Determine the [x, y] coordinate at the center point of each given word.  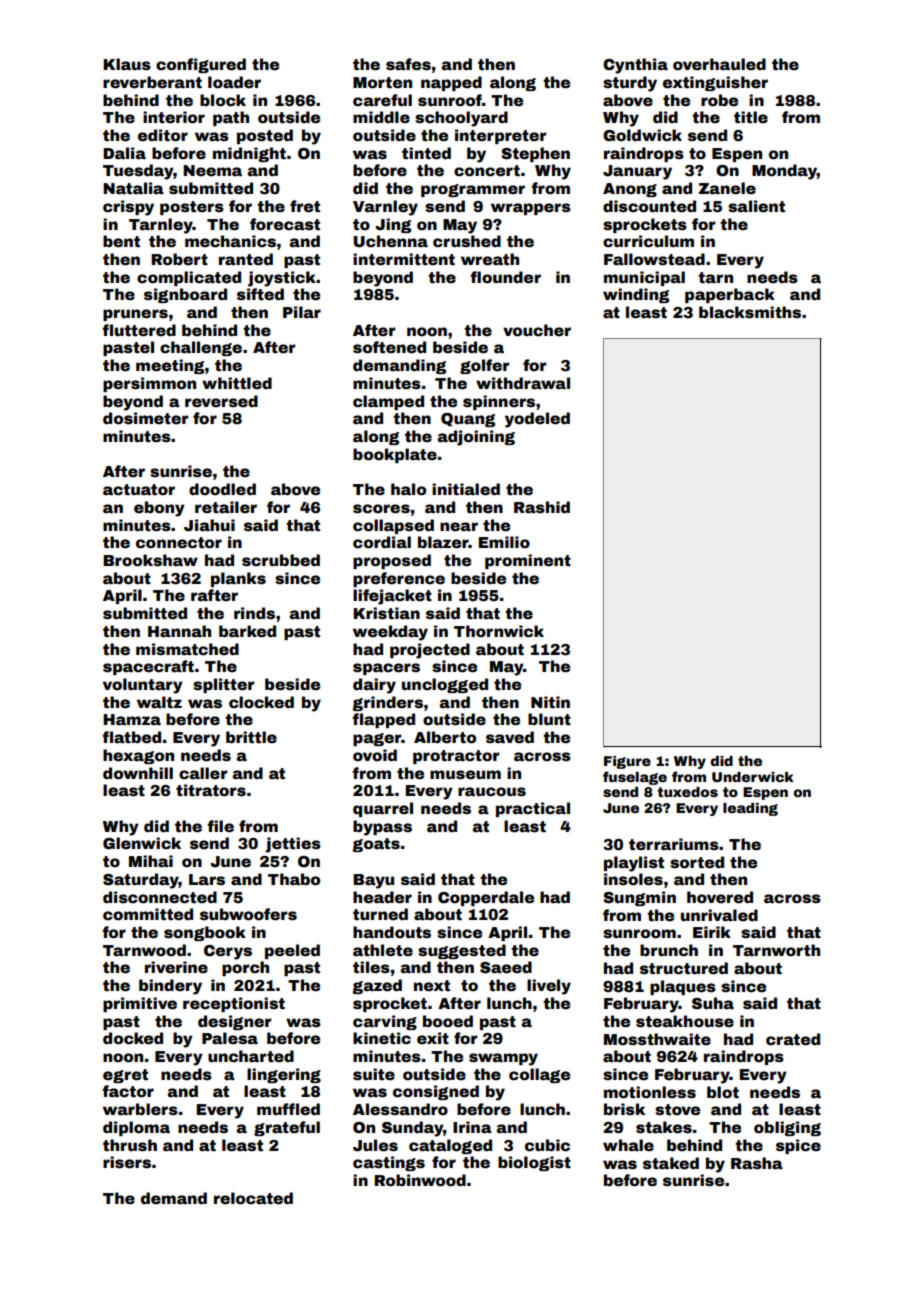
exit [433, 1038]
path [231, 118]
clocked [261, 702]
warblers [140, 1109]
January [637, 172]
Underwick [753, 777]
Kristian [386, 613]
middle [381, 117]
